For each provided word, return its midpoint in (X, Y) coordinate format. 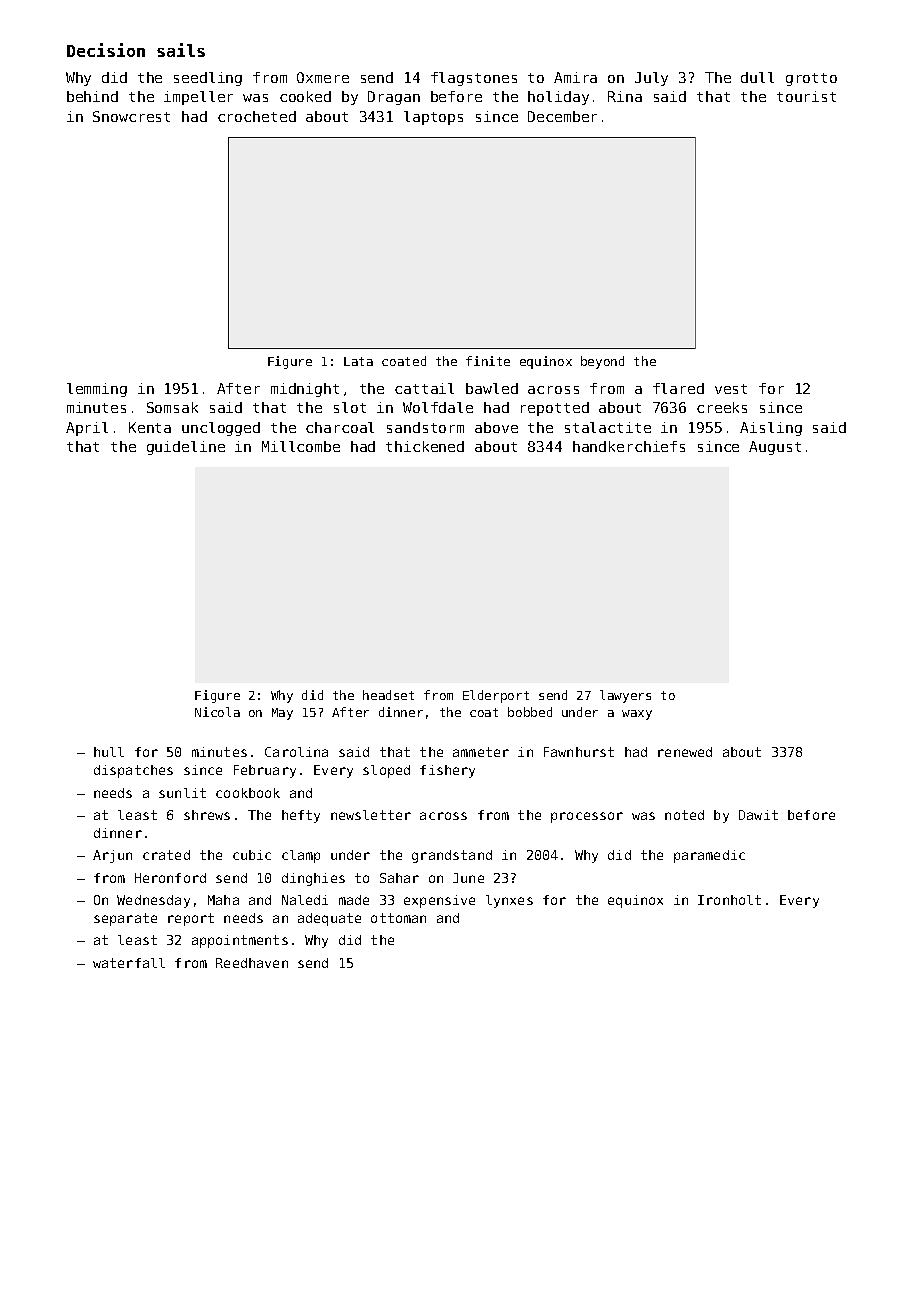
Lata (358, 361)
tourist (806, 96)
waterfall (129, 963)
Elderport (496, 696)
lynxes (509, 901)
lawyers (625, 696)
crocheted (257, 116)
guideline (186, 448)
